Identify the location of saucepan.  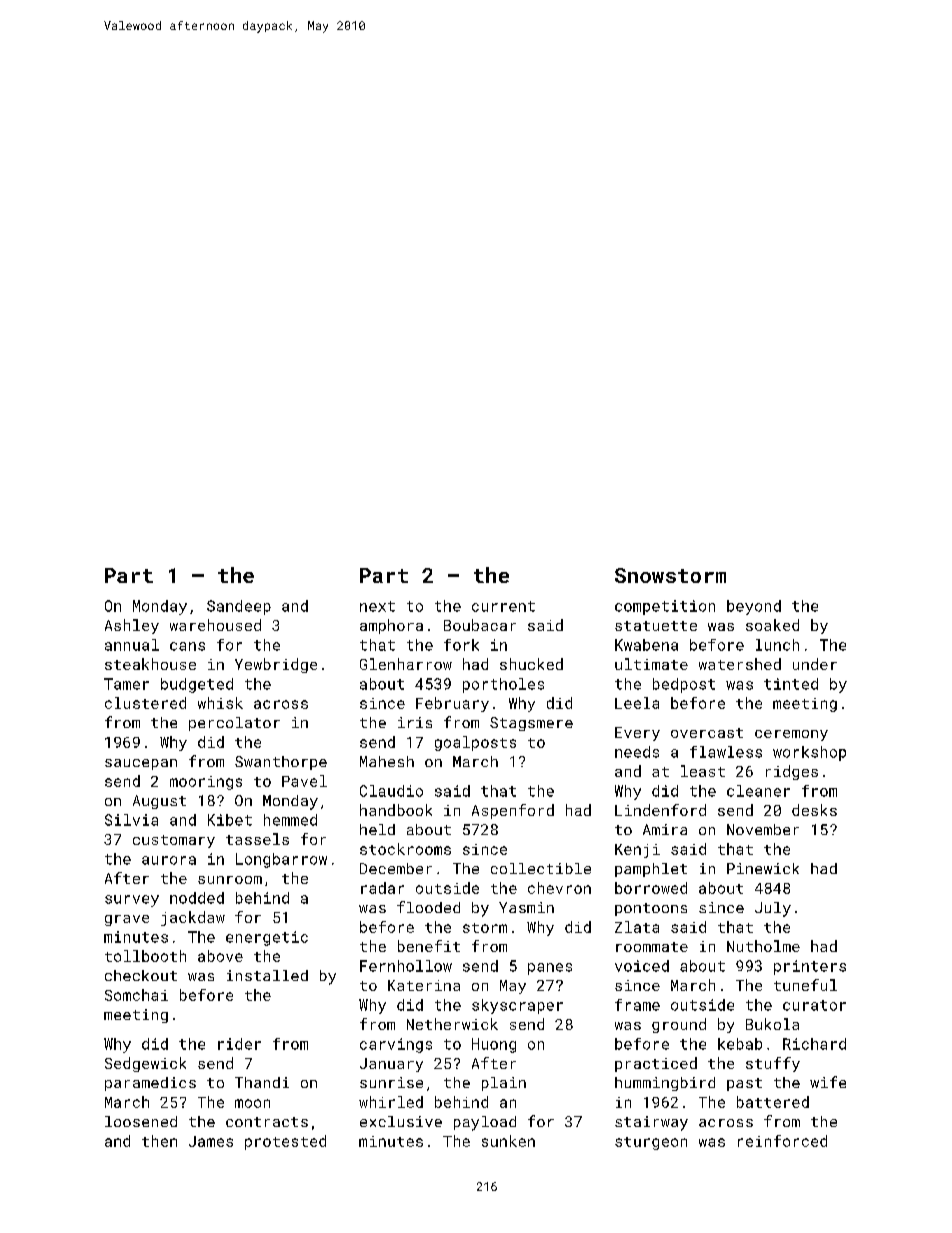
(141, 764).
